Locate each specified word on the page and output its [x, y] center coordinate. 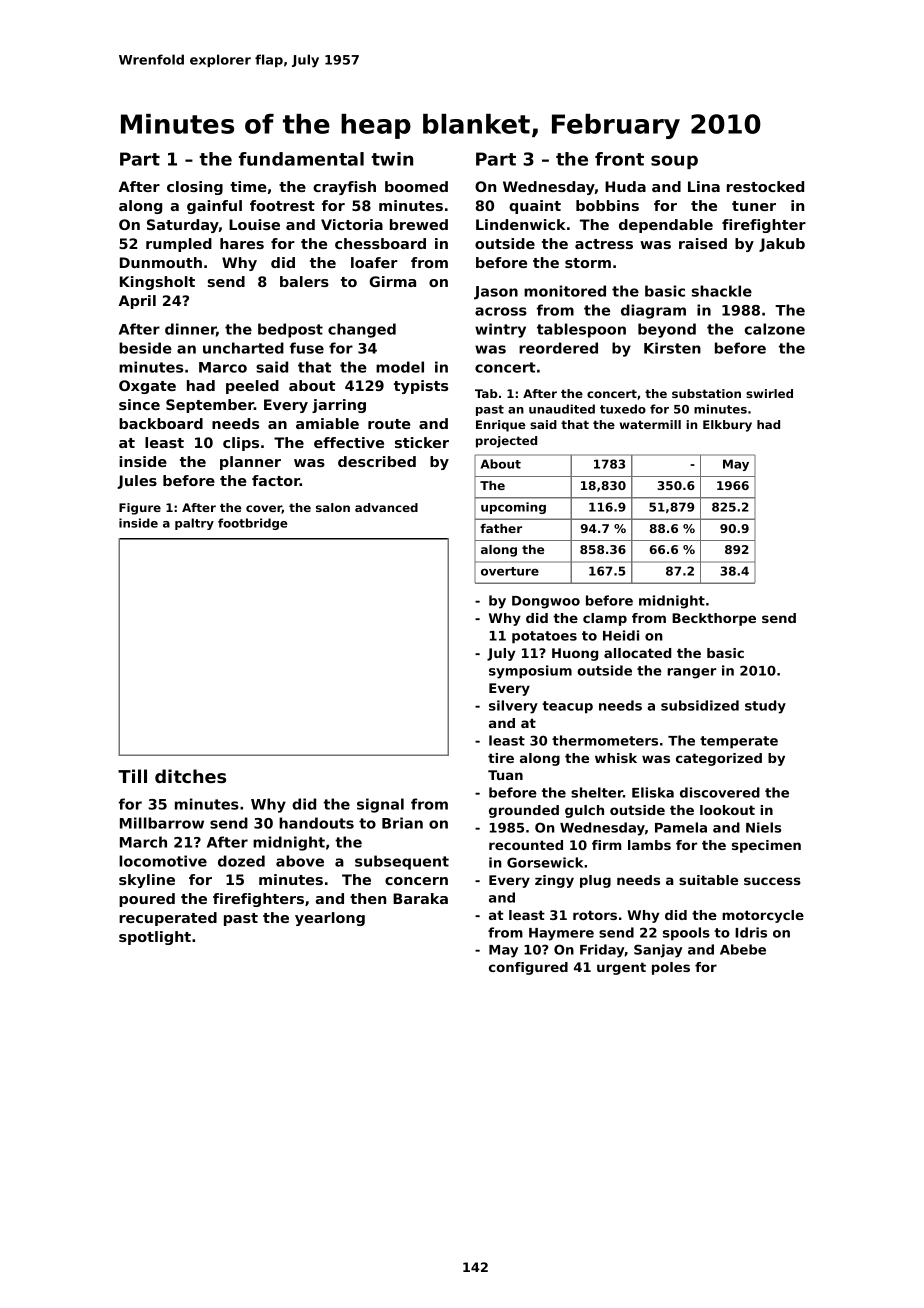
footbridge [252, 524]
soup [674, 162]
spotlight [155, 938]
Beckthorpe [714, 619]
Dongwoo [546, 602]
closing [195, 188]
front [619, 159]
